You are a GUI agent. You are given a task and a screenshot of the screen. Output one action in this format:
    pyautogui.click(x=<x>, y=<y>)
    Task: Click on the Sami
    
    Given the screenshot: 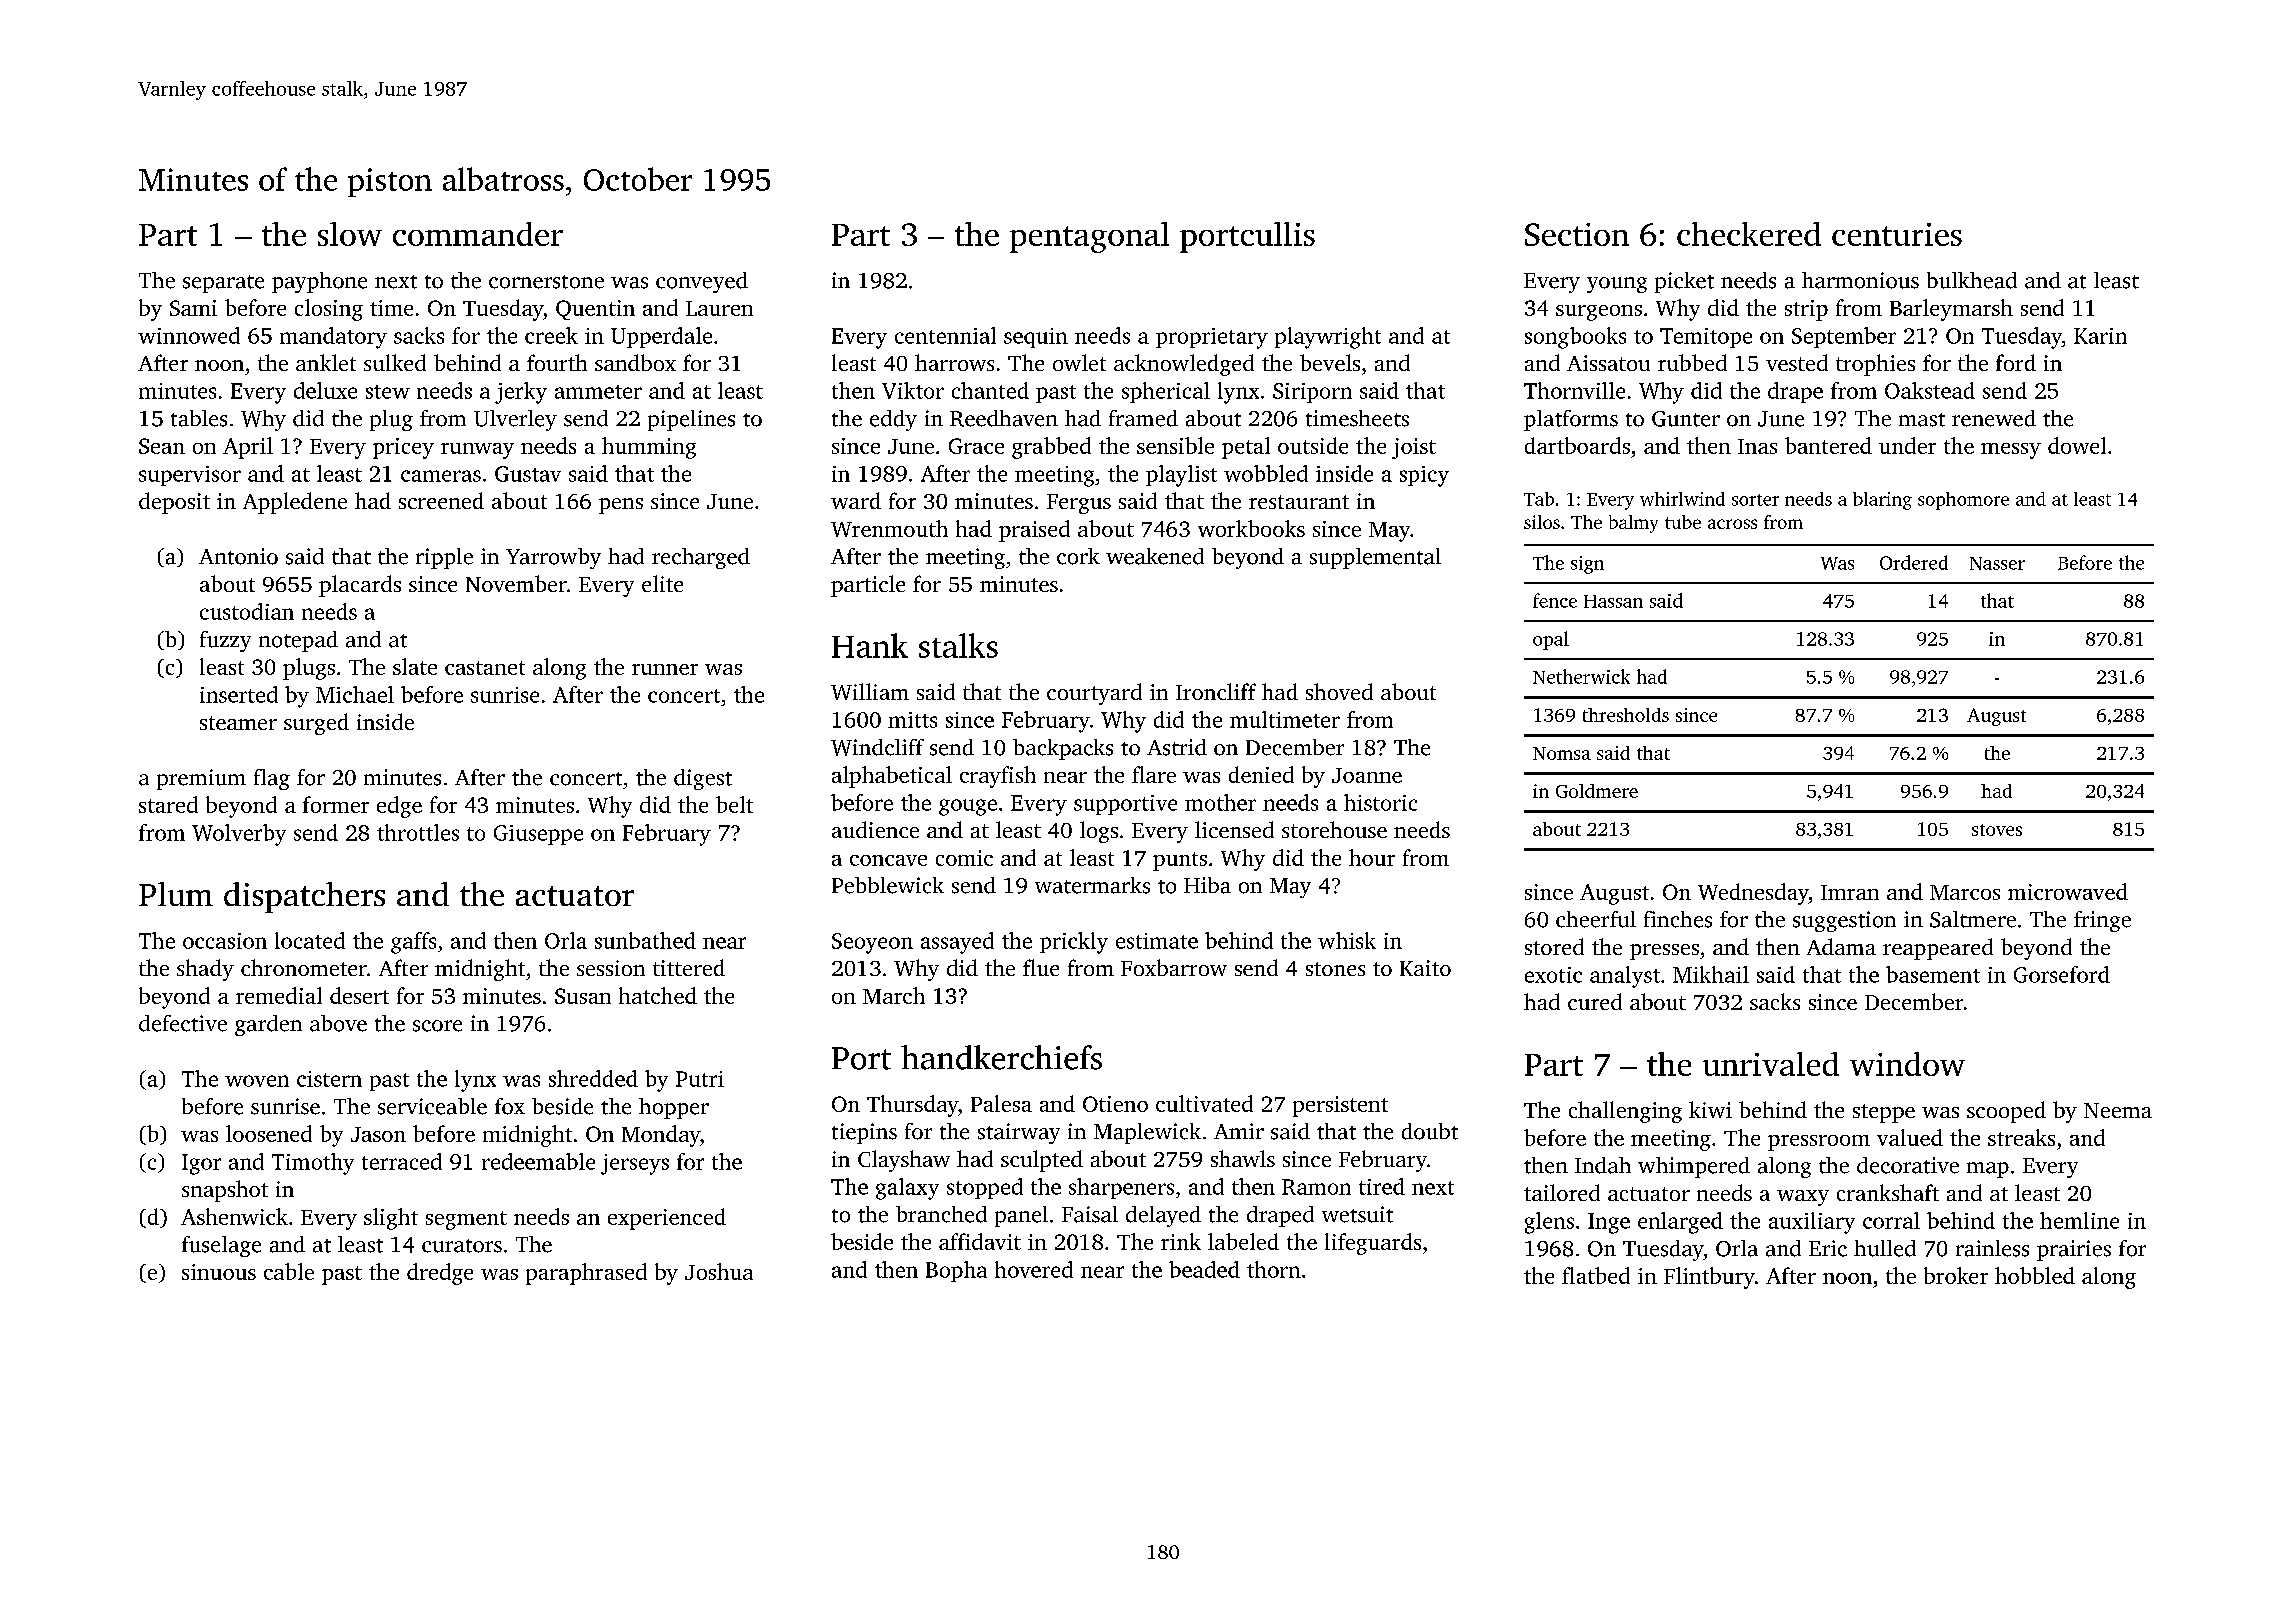 What is the action you would take?
    pyautogui.click(x=193, y=308)
